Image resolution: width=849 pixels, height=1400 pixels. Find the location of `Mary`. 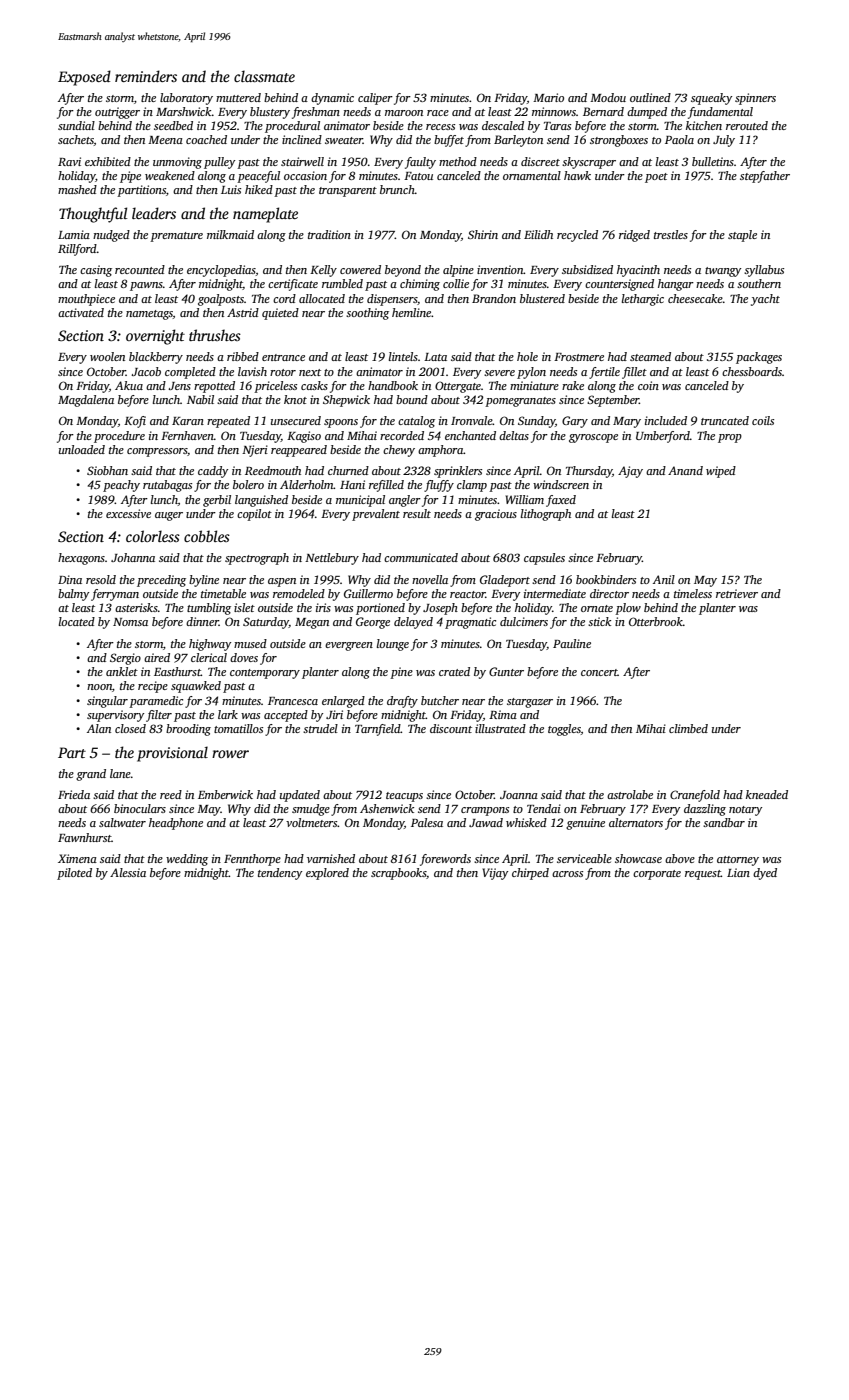

Mary is located at coordinates (627, 422).
